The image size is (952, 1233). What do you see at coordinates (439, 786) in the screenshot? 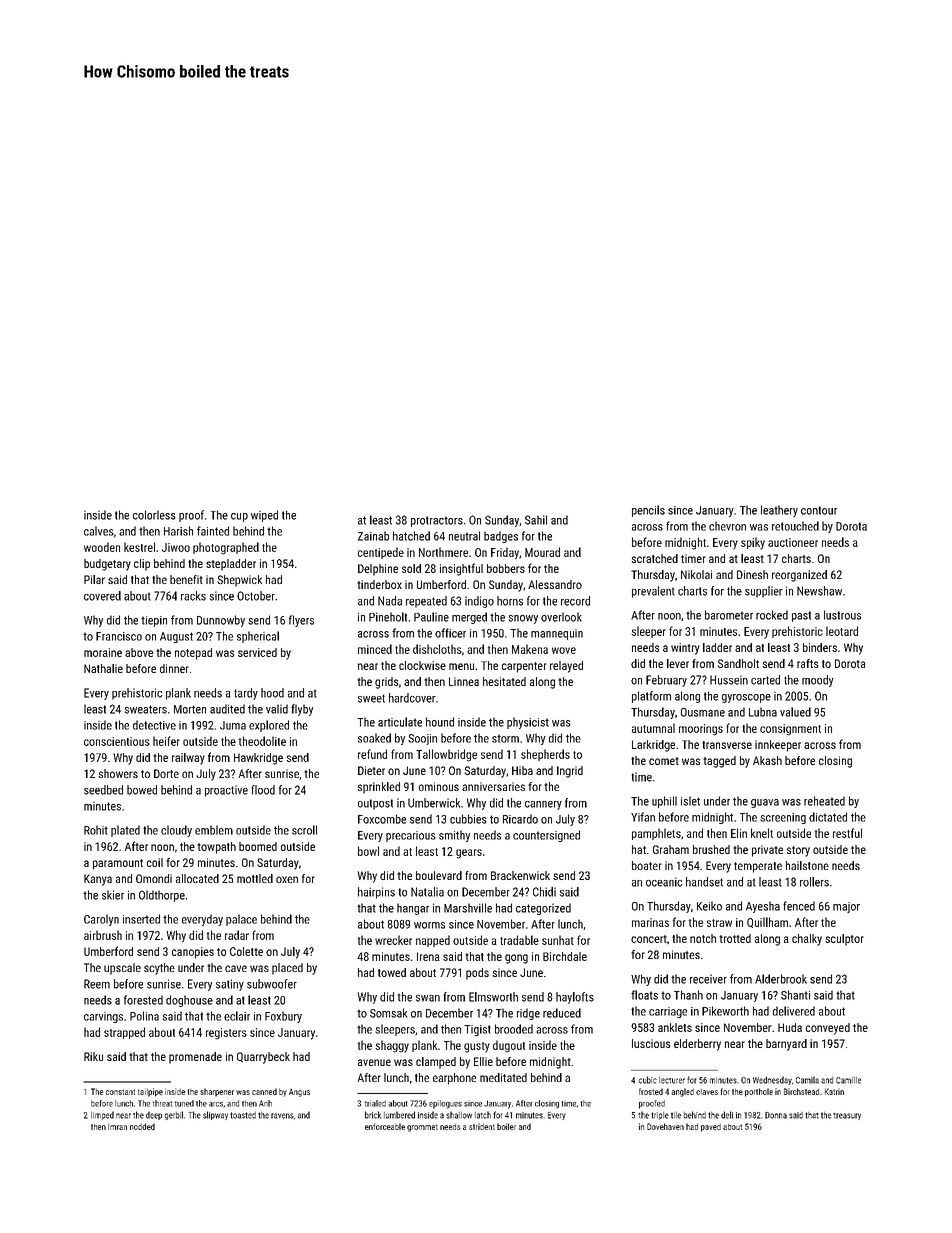
I see `ominous` at bounding box center [439, 786].
